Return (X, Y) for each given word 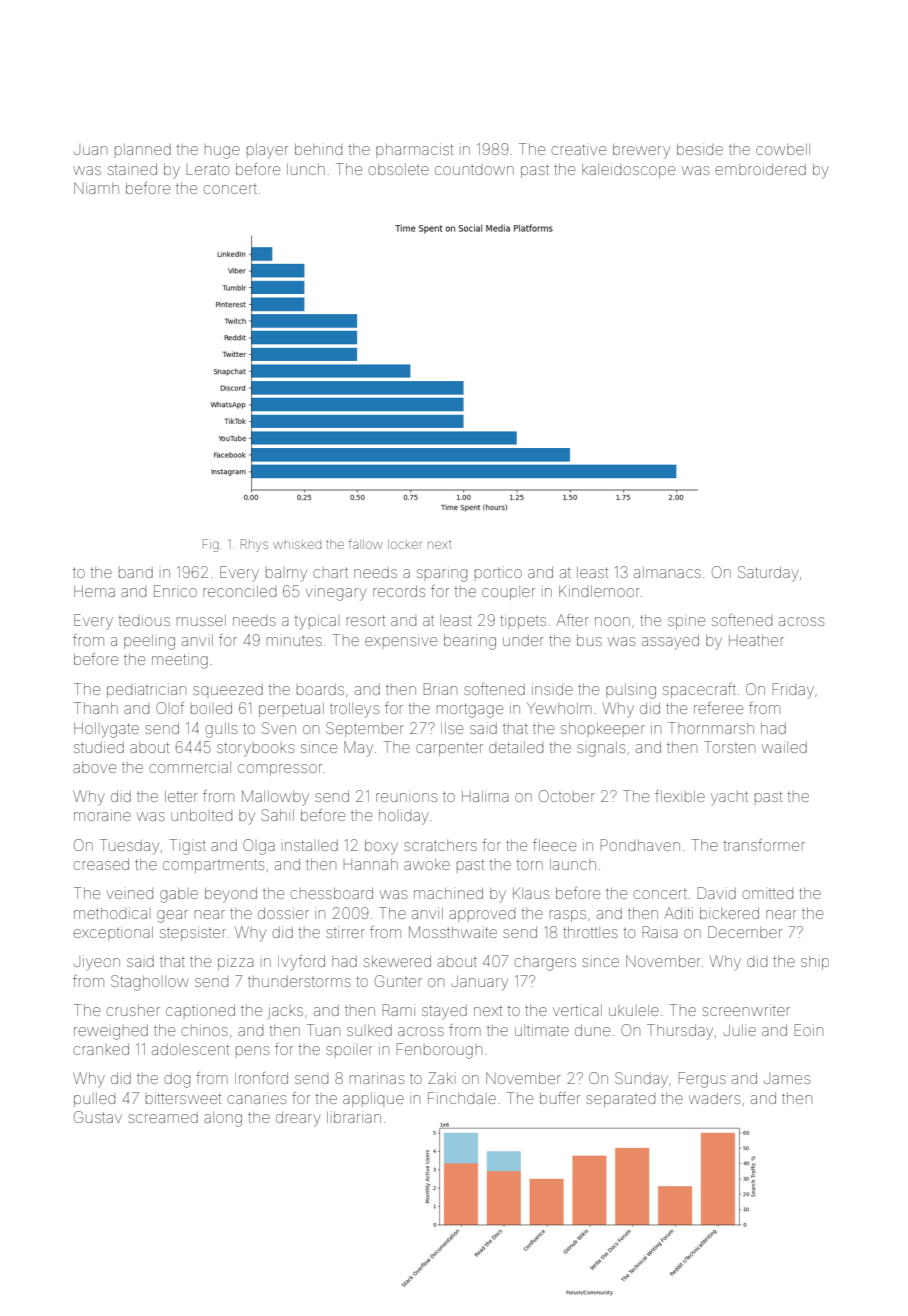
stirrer (345, 932)
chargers (545, 964)
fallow (365, 544)
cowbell (783, 149)
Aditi (678, 913)
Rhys (254, 545)
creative (578, 149)
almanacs (667, 572)
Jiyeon (97, 963)
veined (130, 894)
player (267, 151)
